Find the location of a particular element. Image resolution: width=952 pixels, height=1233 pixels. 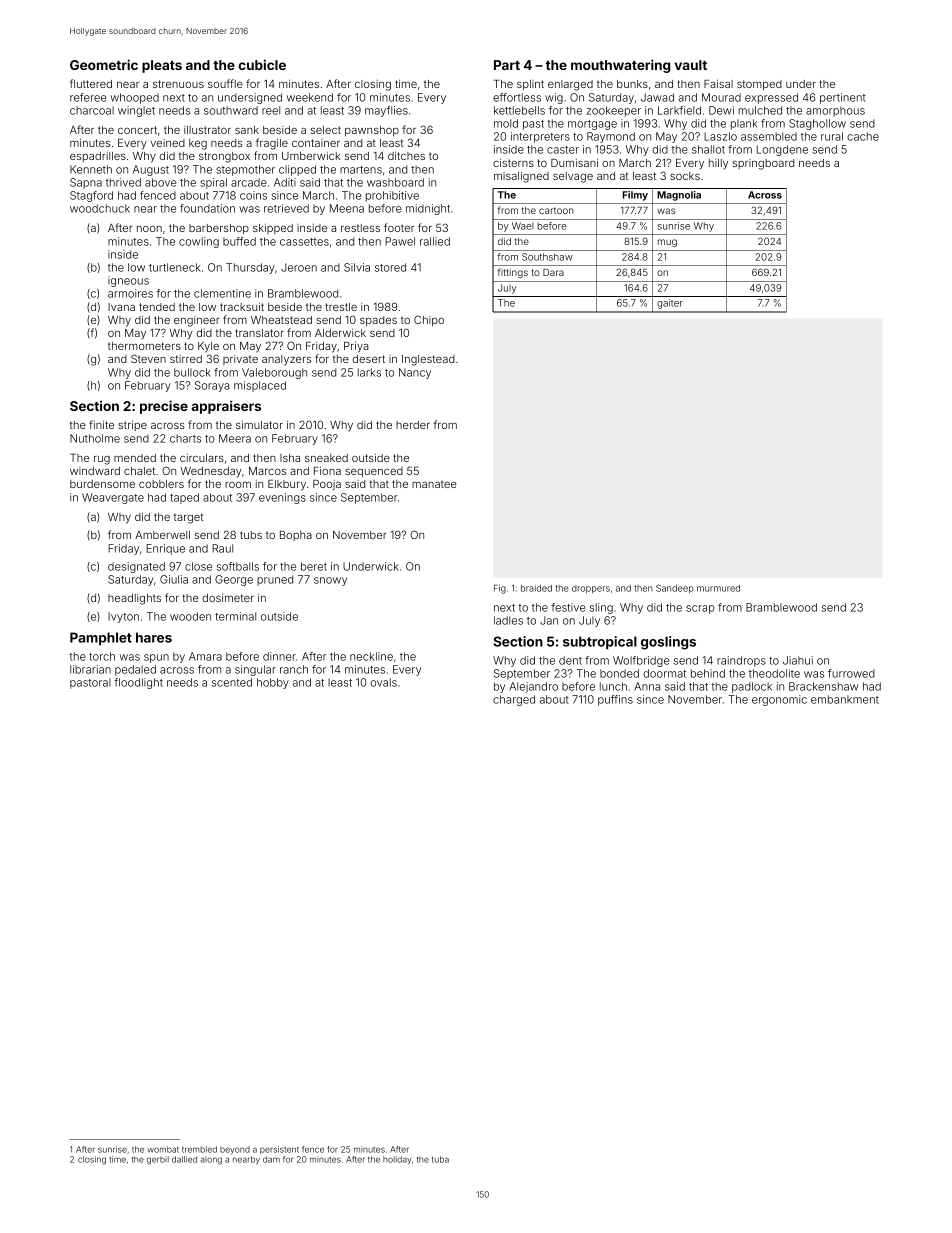

murmured is located at coordinates (718, 588).
